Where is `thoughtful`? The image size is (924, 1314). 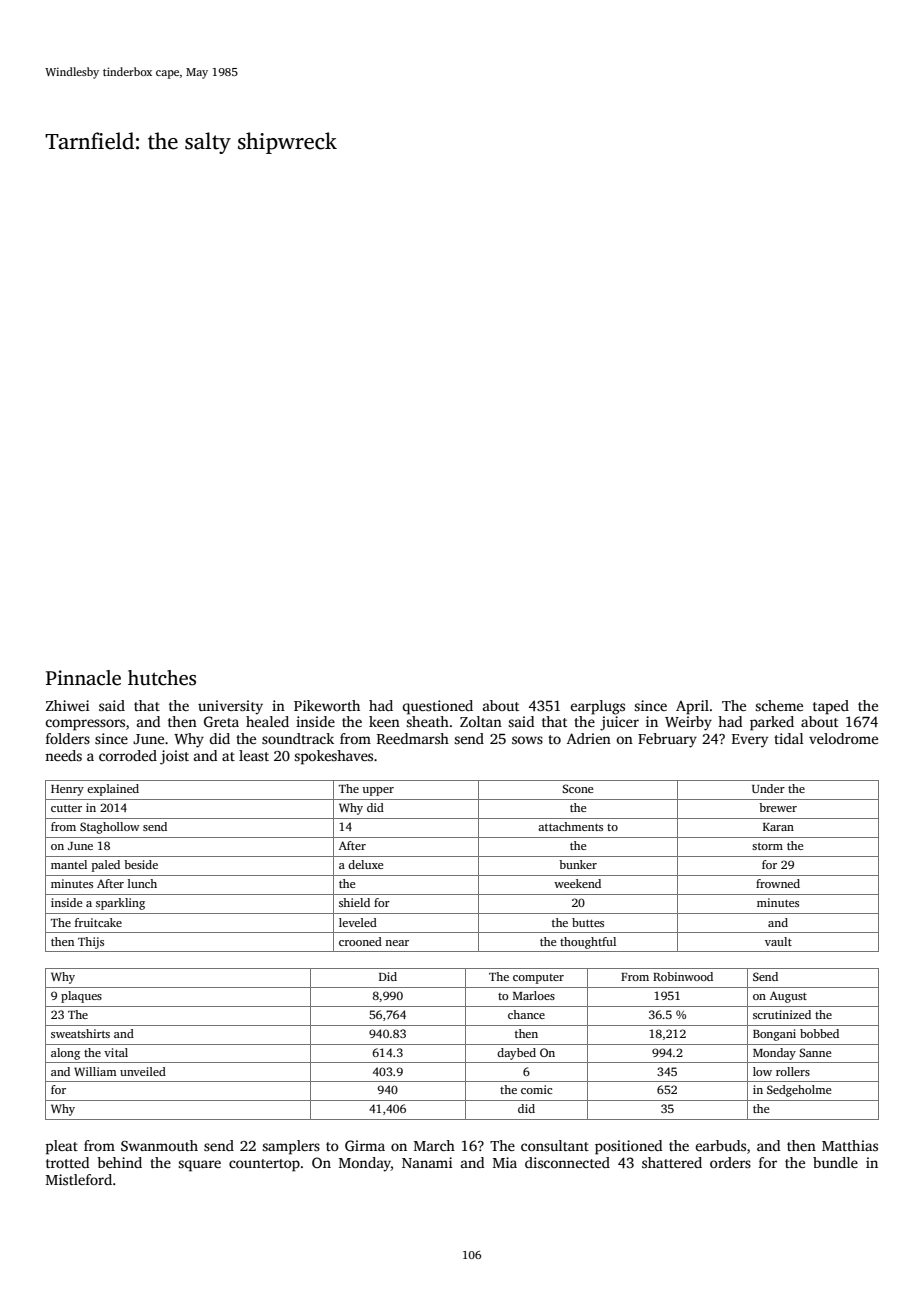
thoughtful is located at coordinates (588, 943).
